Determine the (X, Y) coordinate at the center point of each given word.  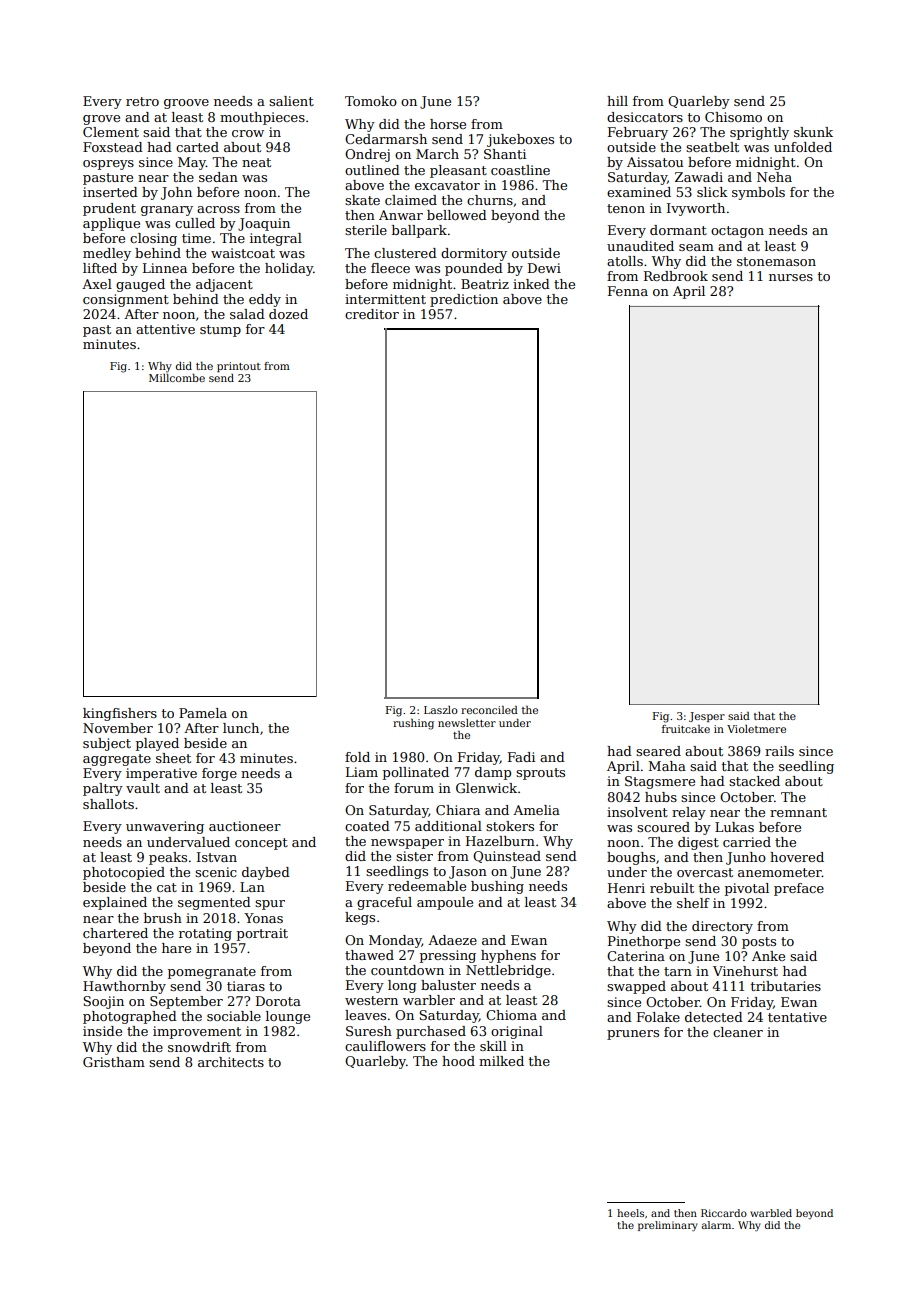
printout (239, 367)
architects (231, 1062)
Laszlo (441, 710)
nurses (791, 277)
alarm (716, 1225)
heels (630, 1213)
